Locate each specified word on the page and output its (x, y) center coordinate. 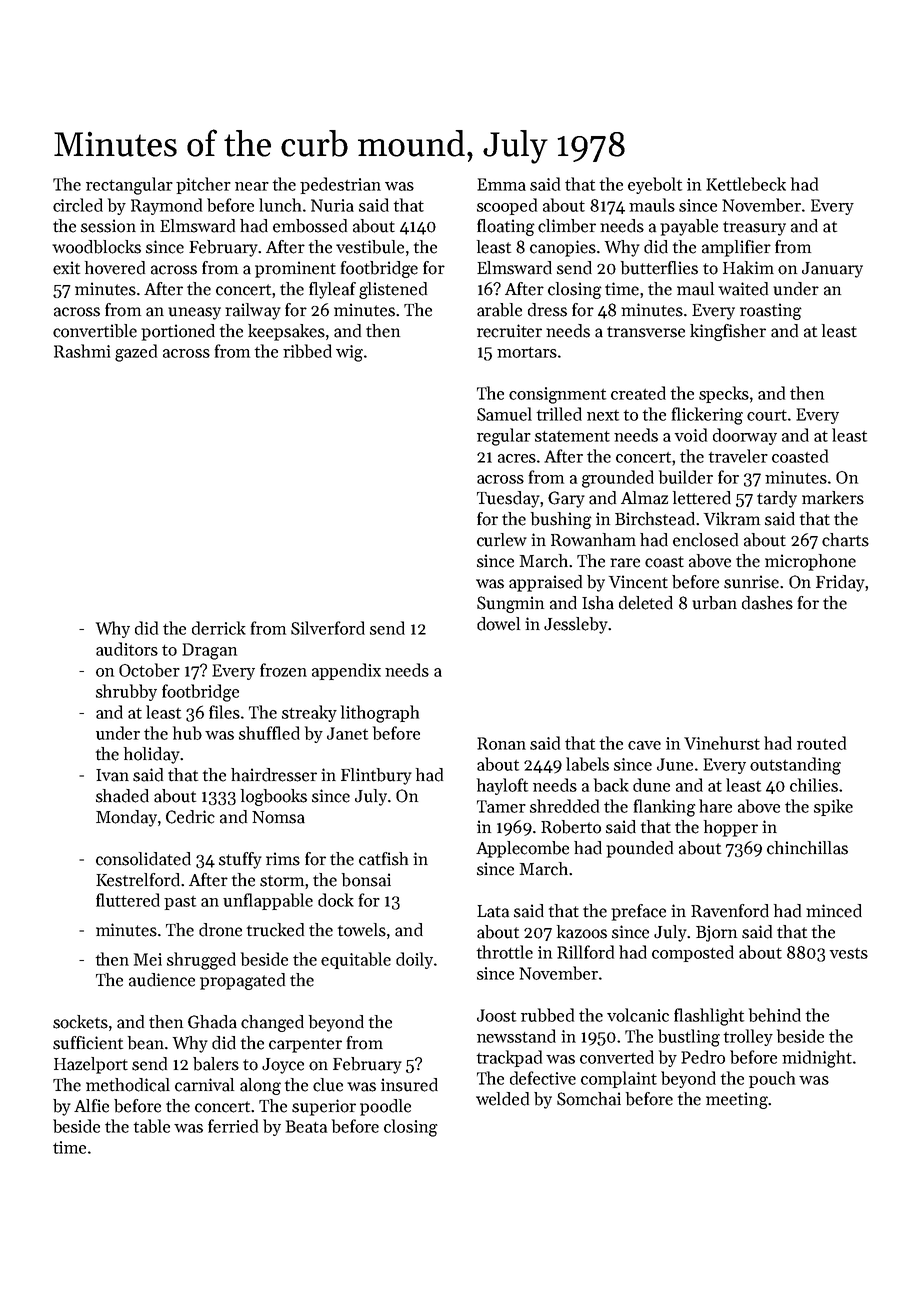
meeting (737, 1100)
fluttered (128, 900)
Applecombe (522, 849)
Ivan (112, 775)
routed (821, 743)
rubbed (547, 1015)
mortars (527, 352)
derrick (219, 628)
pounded (639, 849)
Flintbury (376, 776)
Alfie (91, 1106)
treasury (754, 228)
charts (845, 540)
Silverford (328, 628)
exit (66, 268)
